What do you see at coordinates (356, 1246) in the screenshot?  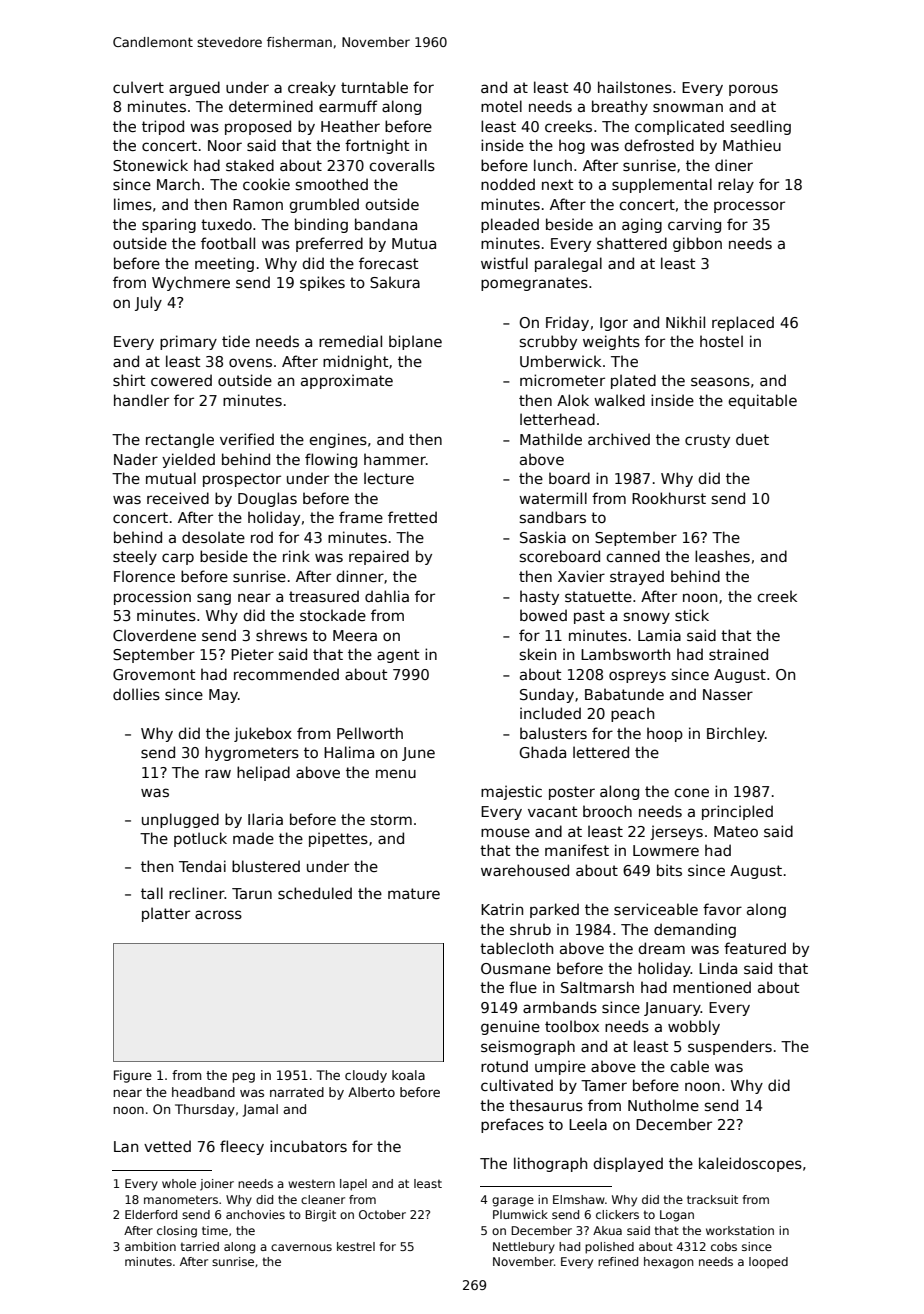 I see `kestrel` at bounding box center [356, 1246].
